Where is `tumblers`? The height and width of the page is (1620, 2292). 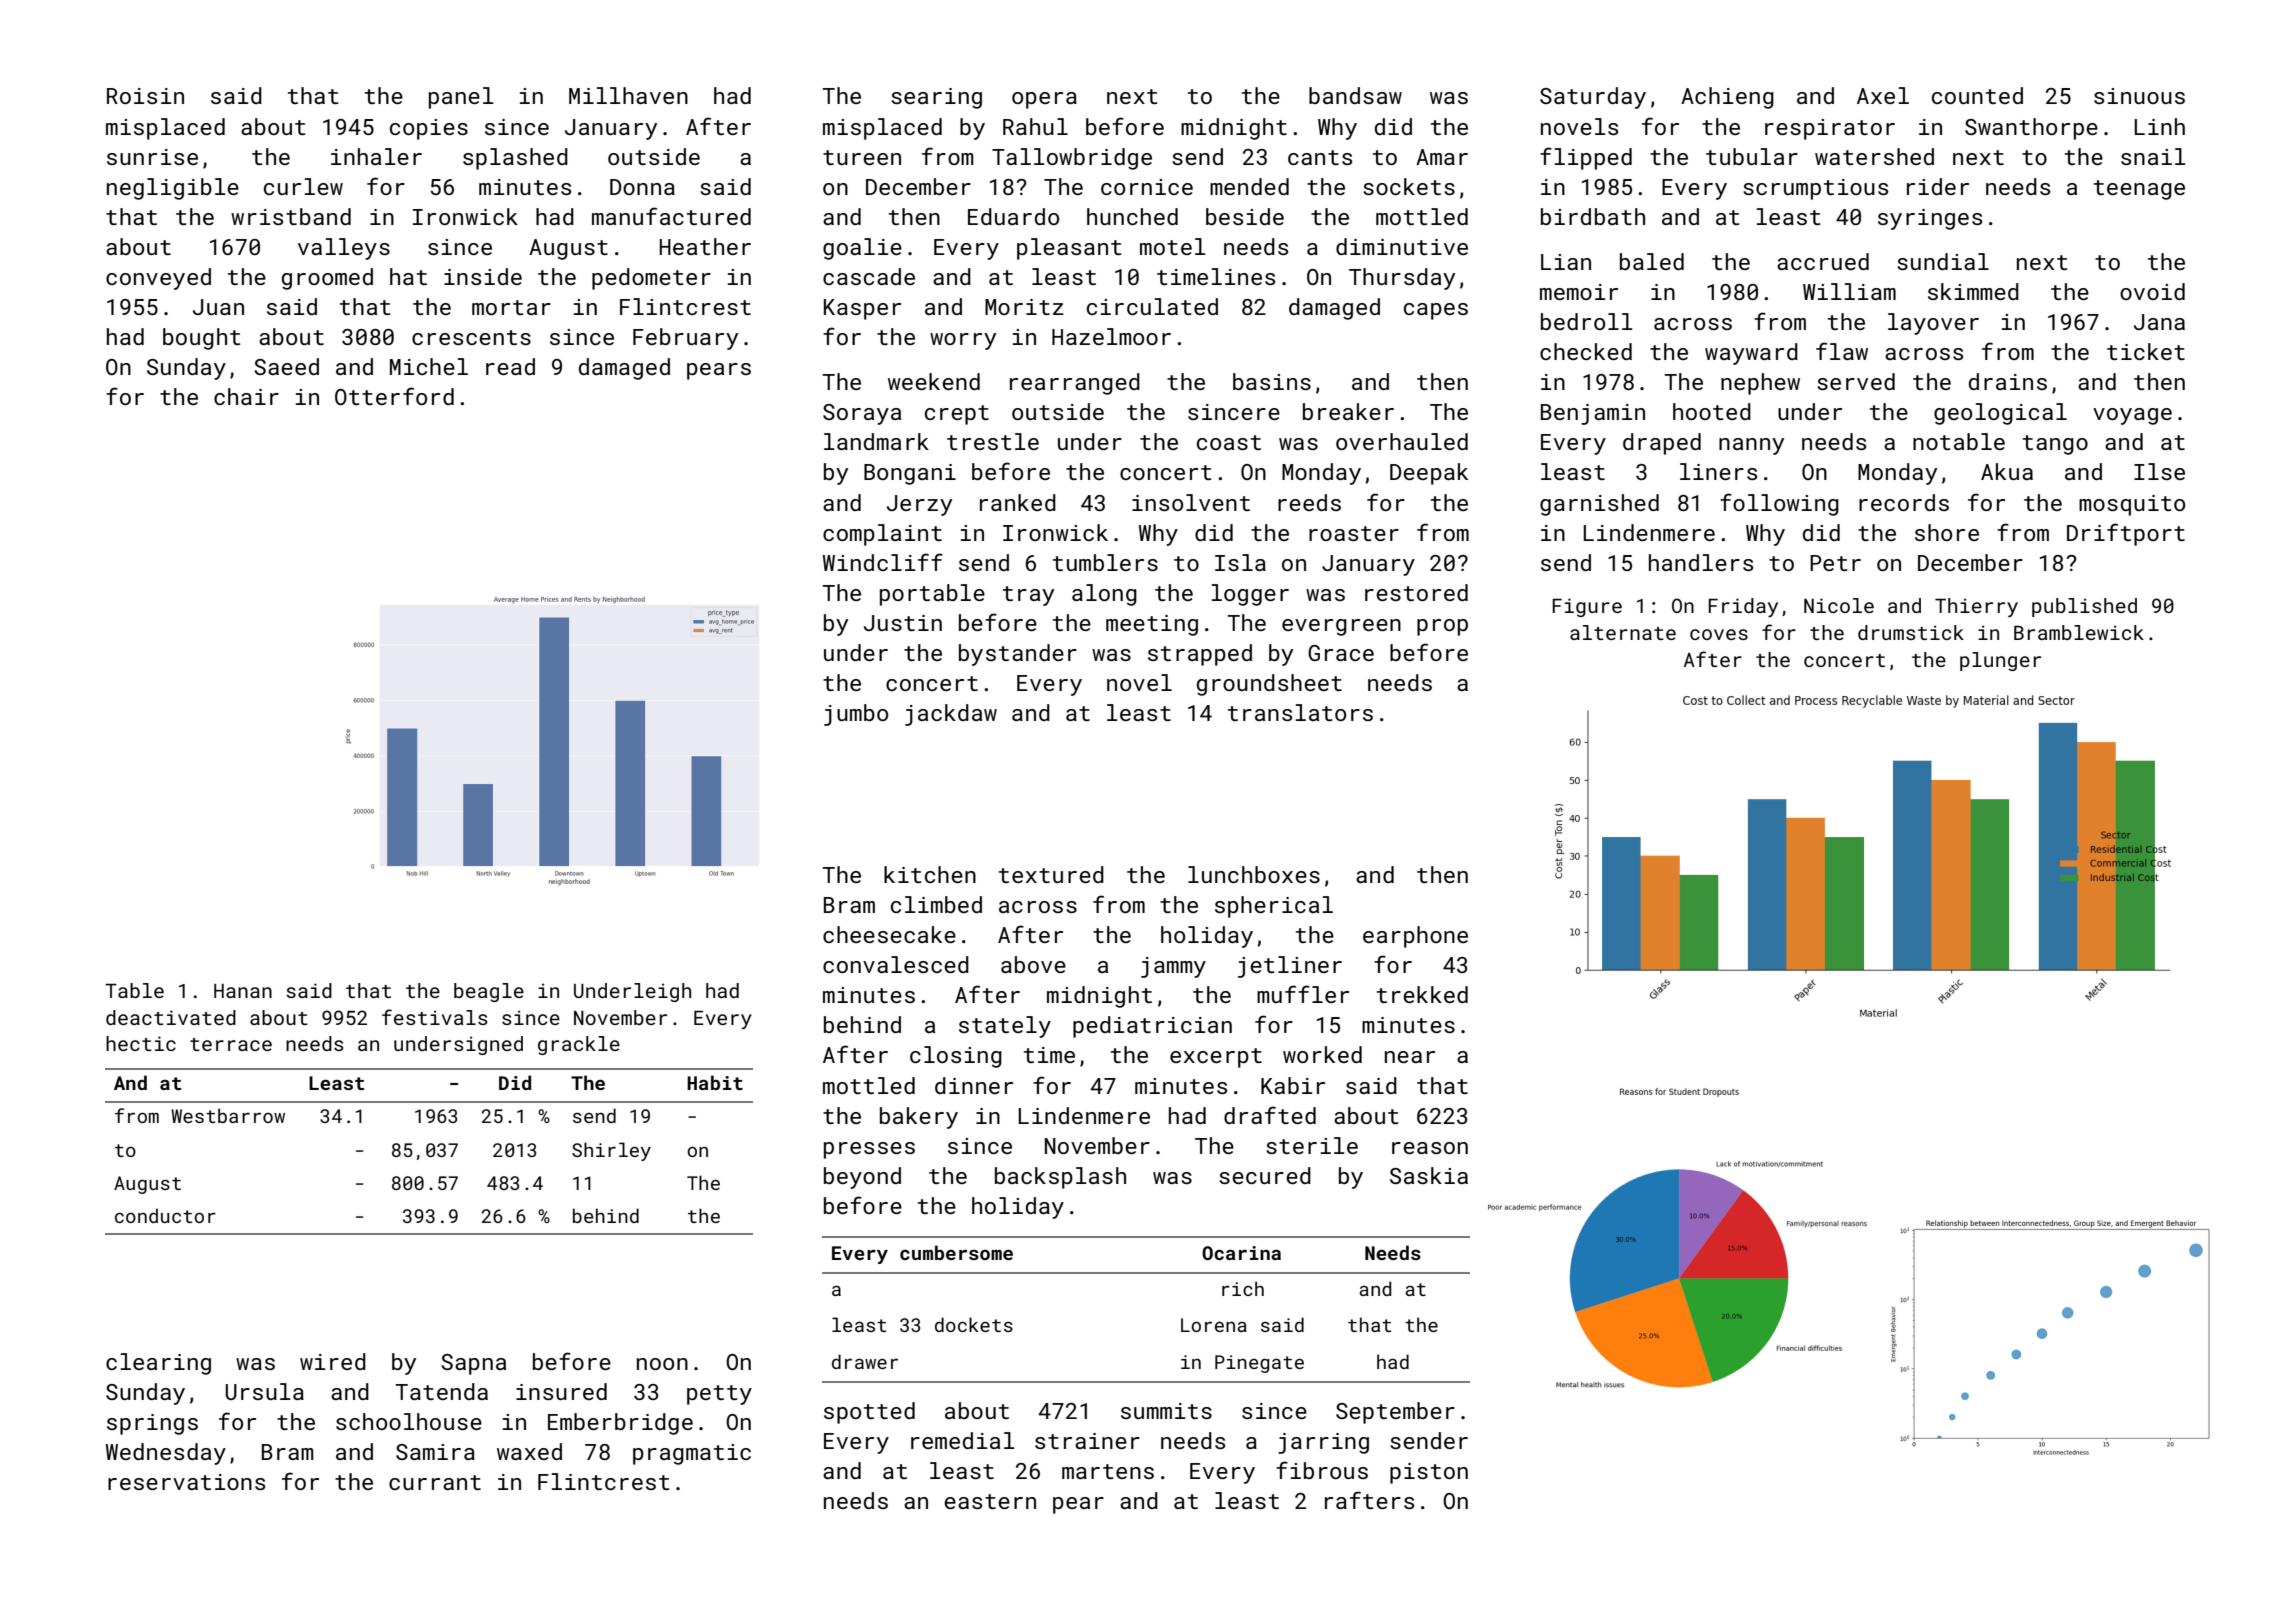
tumblers is located at coordinates (1105, 562).
